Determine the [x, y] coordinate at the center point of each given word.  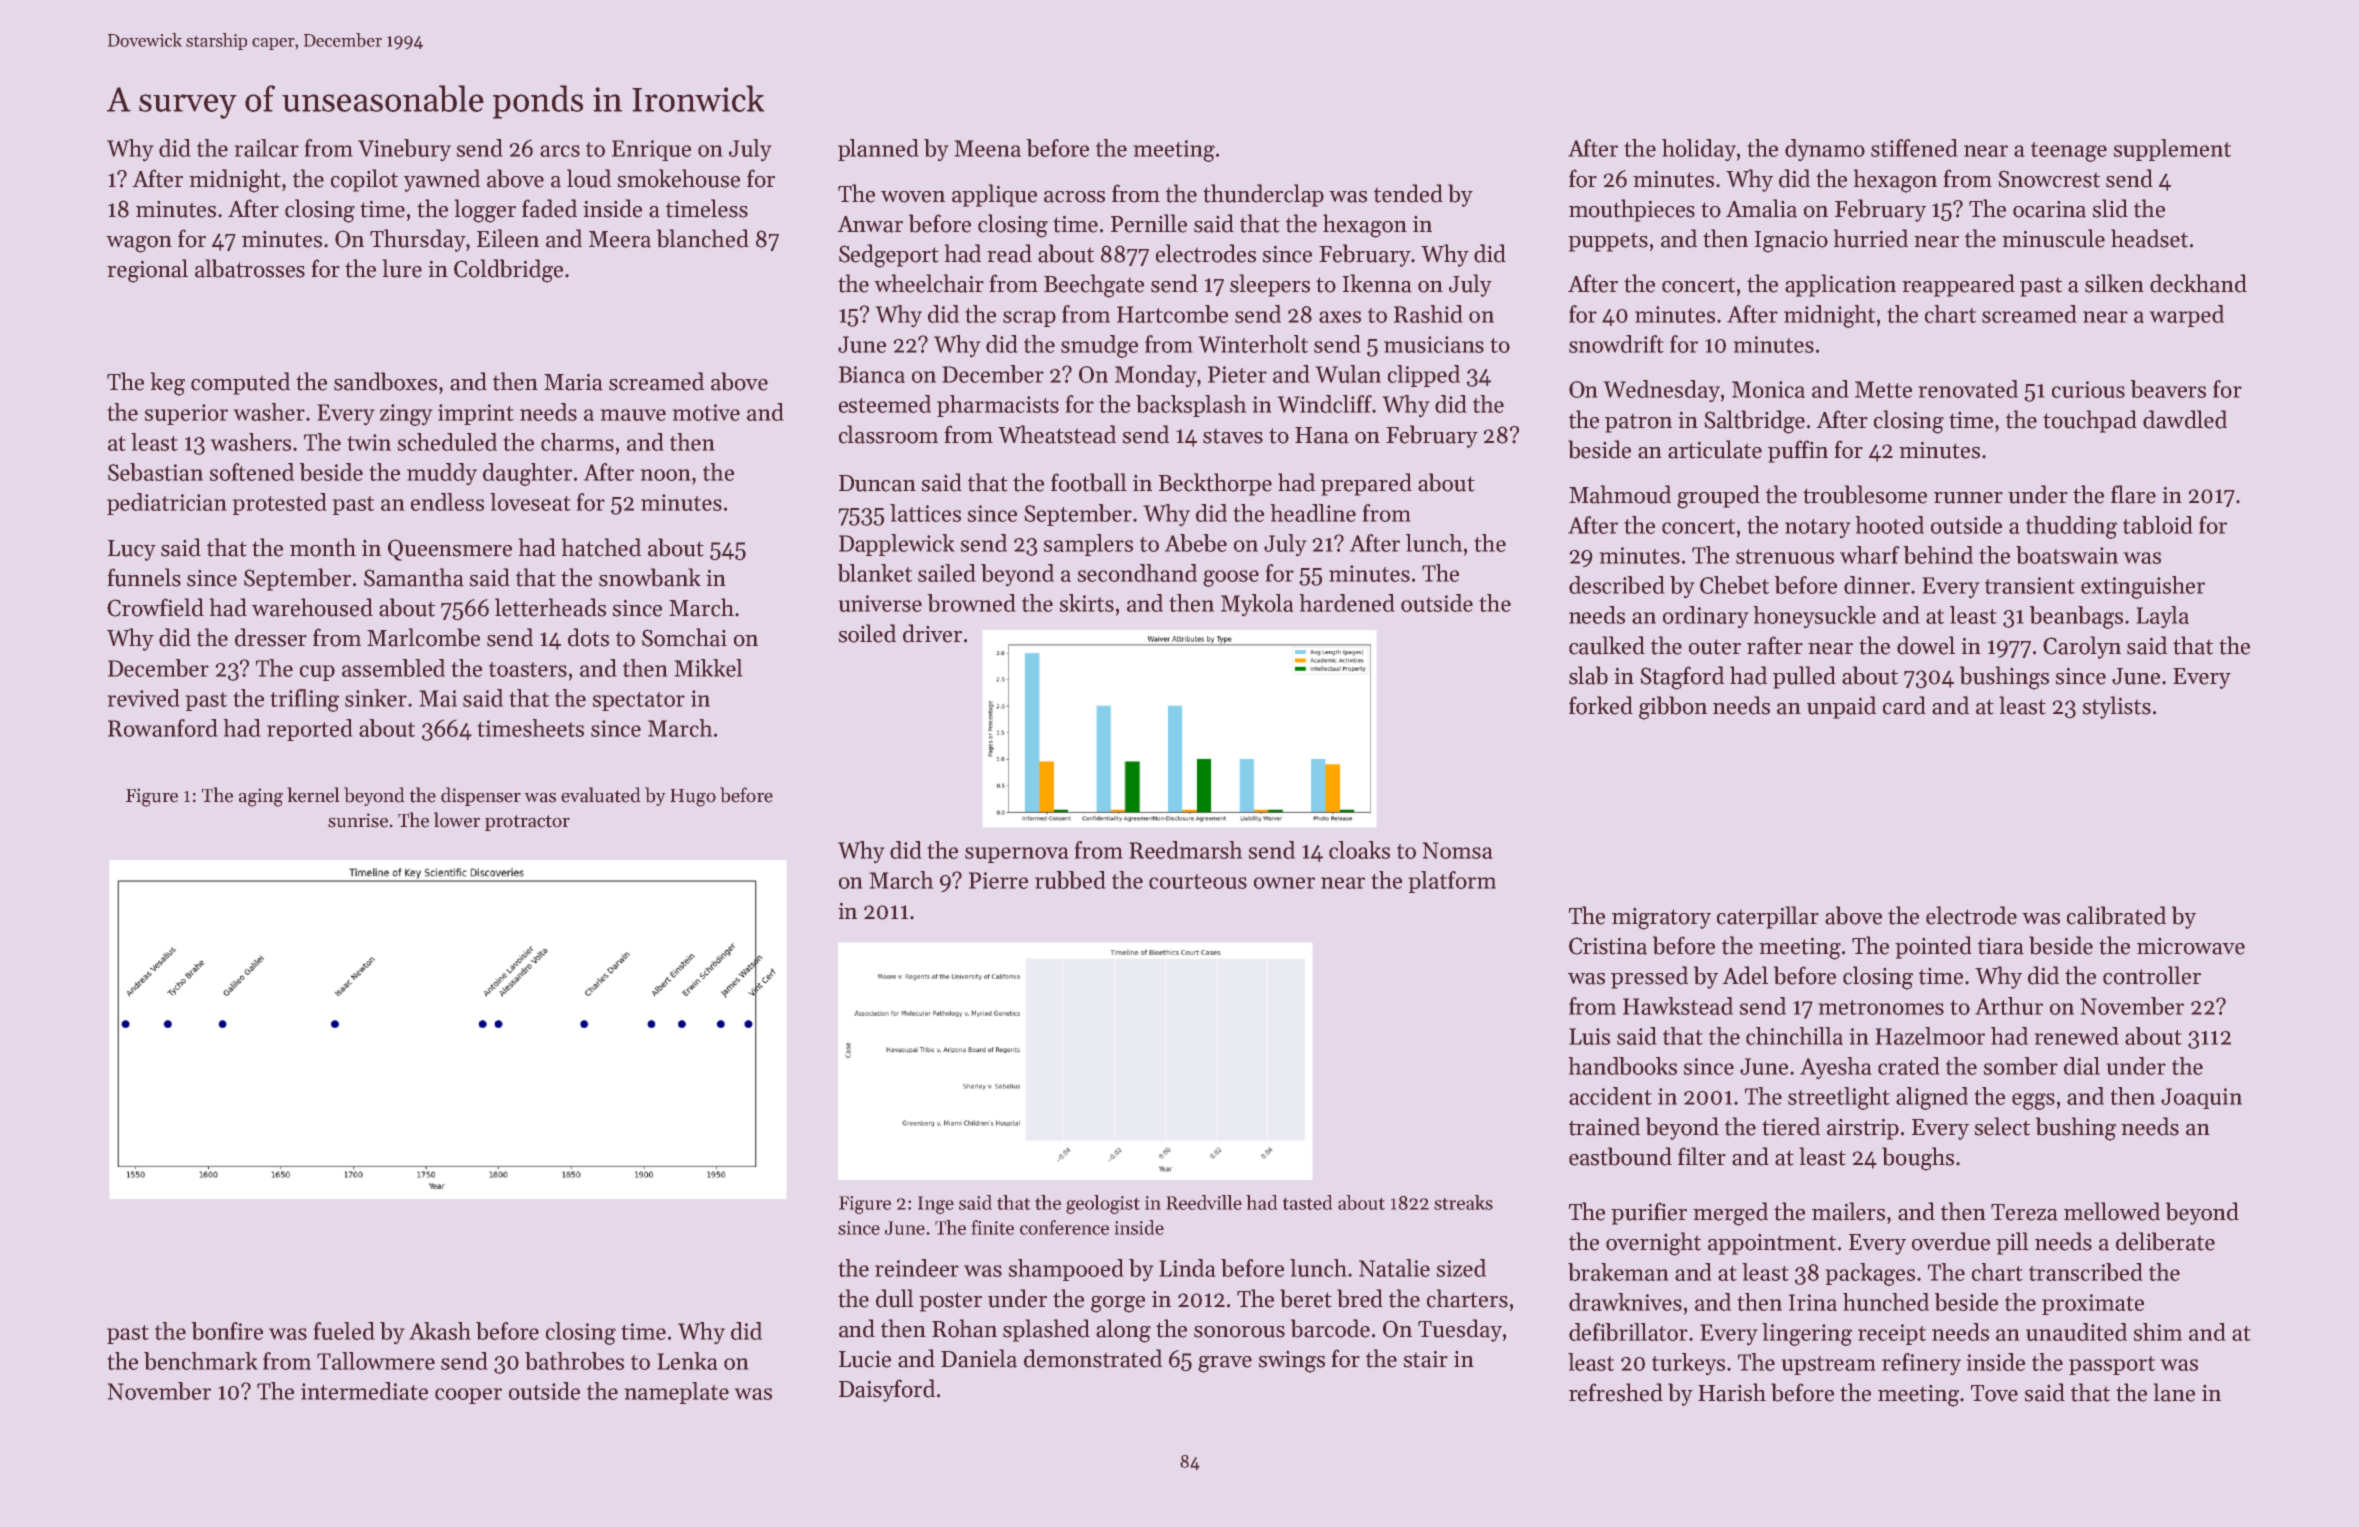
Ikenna [1377, 283]
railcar [267, 148]
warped [2187, 316]
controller [2152, 975]
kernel [313, 795]
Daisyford [887, 1390]
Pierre [998, 880]
